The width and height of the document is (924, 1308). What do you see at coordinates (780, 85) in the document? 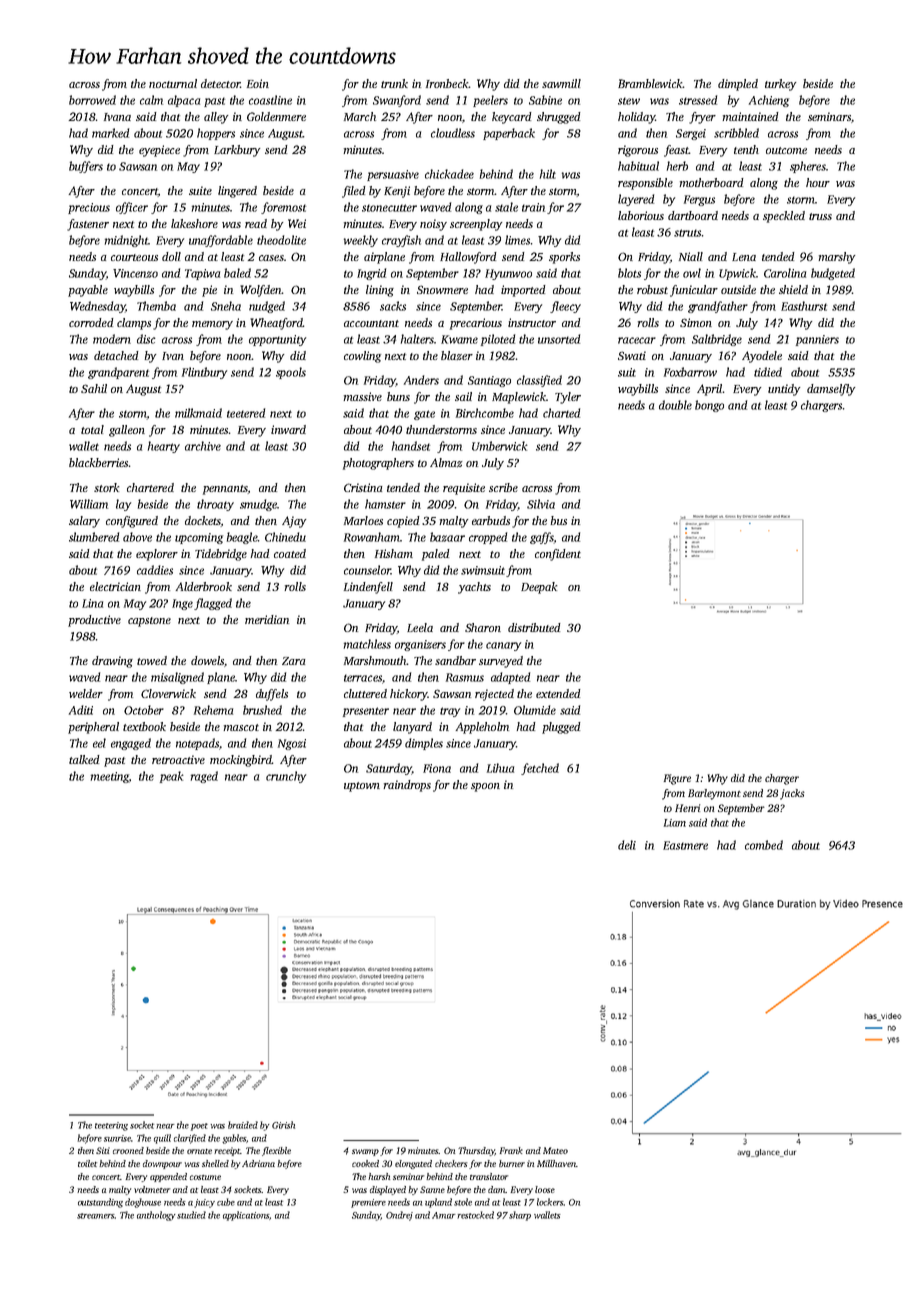
I see `turkey` at bounding box center [780, 85].
